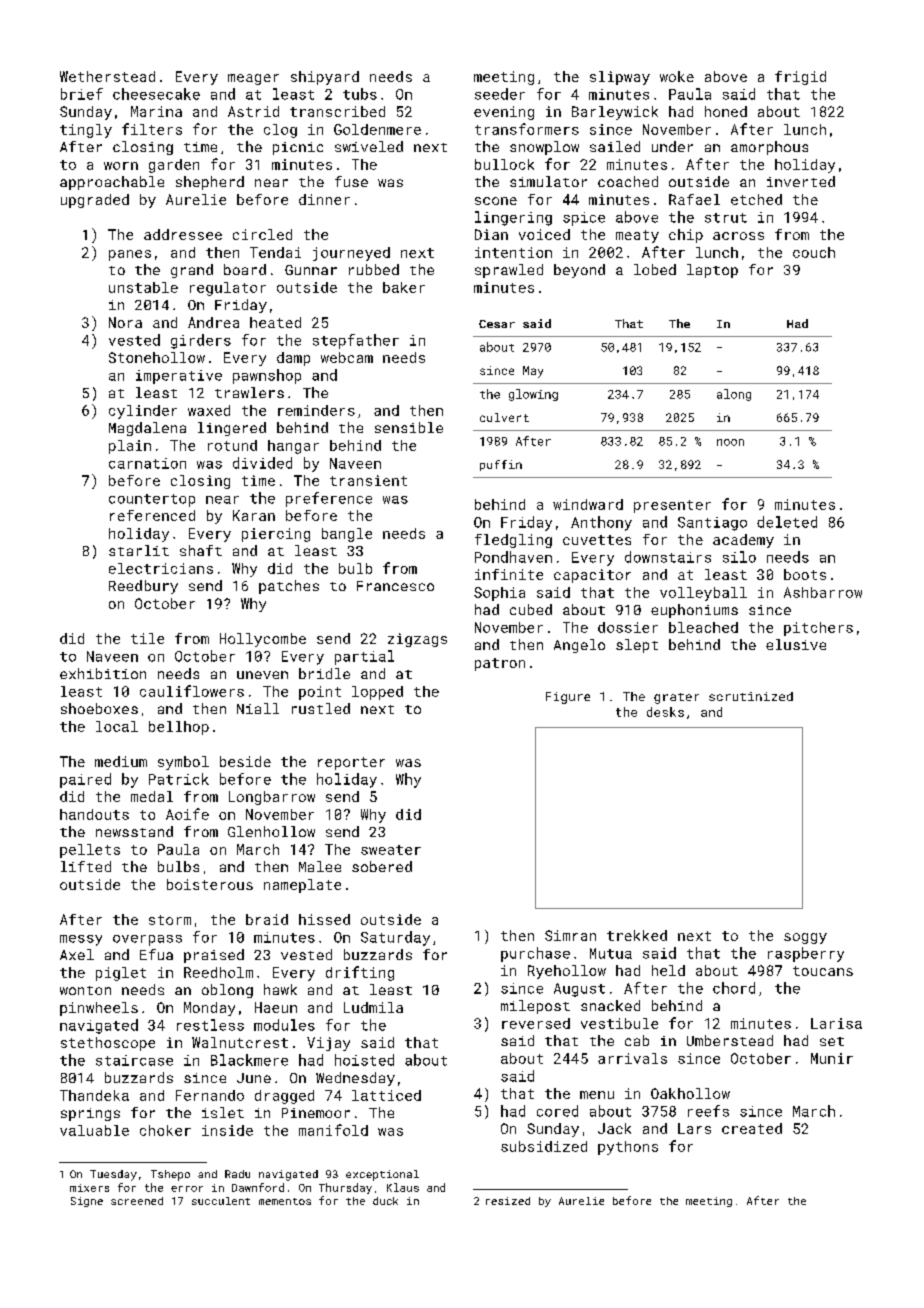  Describe the element at coordinates (800, 78) in the image. I see `frigid` at that location.
